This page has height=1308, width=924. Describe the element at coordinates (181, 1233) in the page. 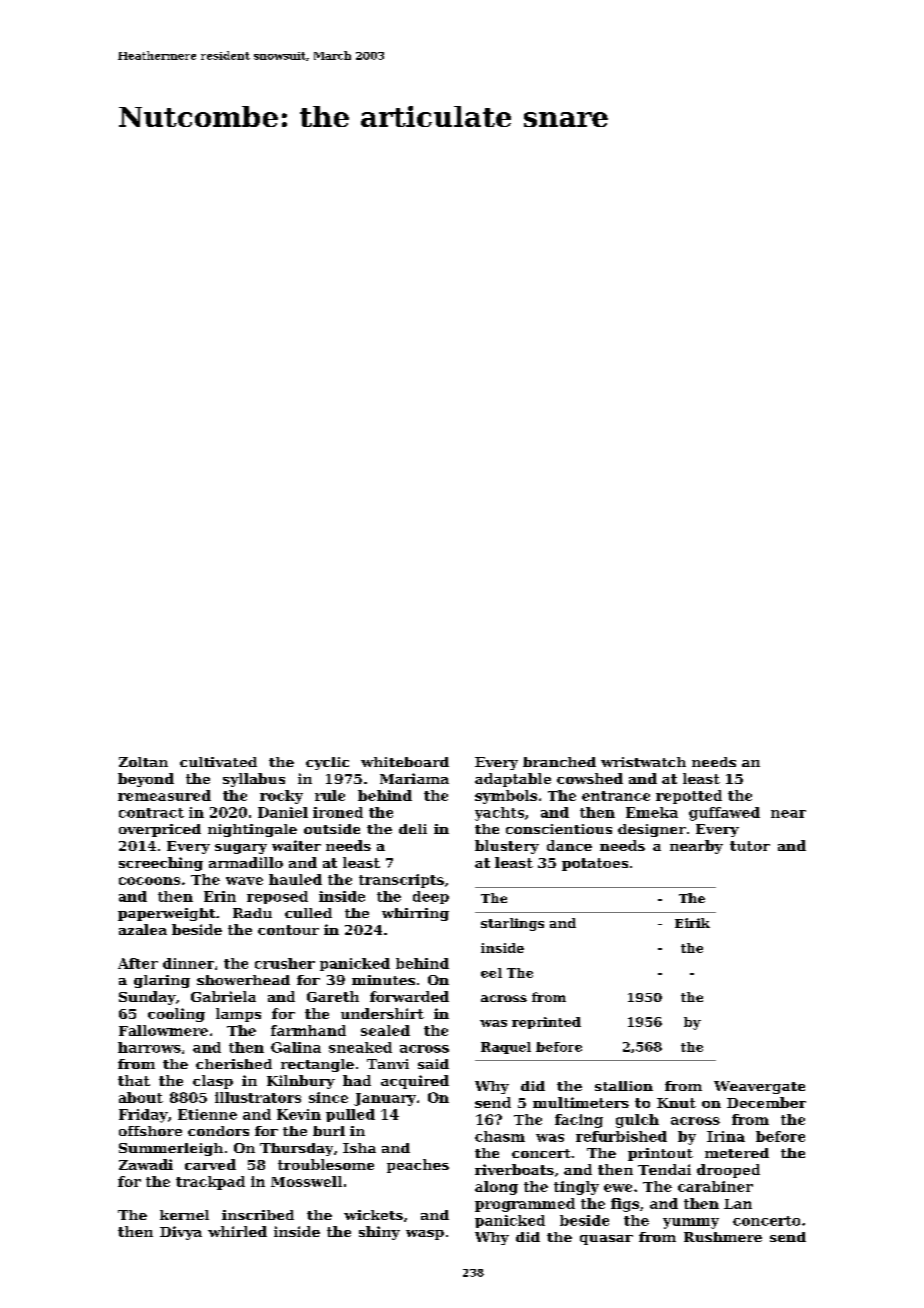

I see `Divya` at that location.
